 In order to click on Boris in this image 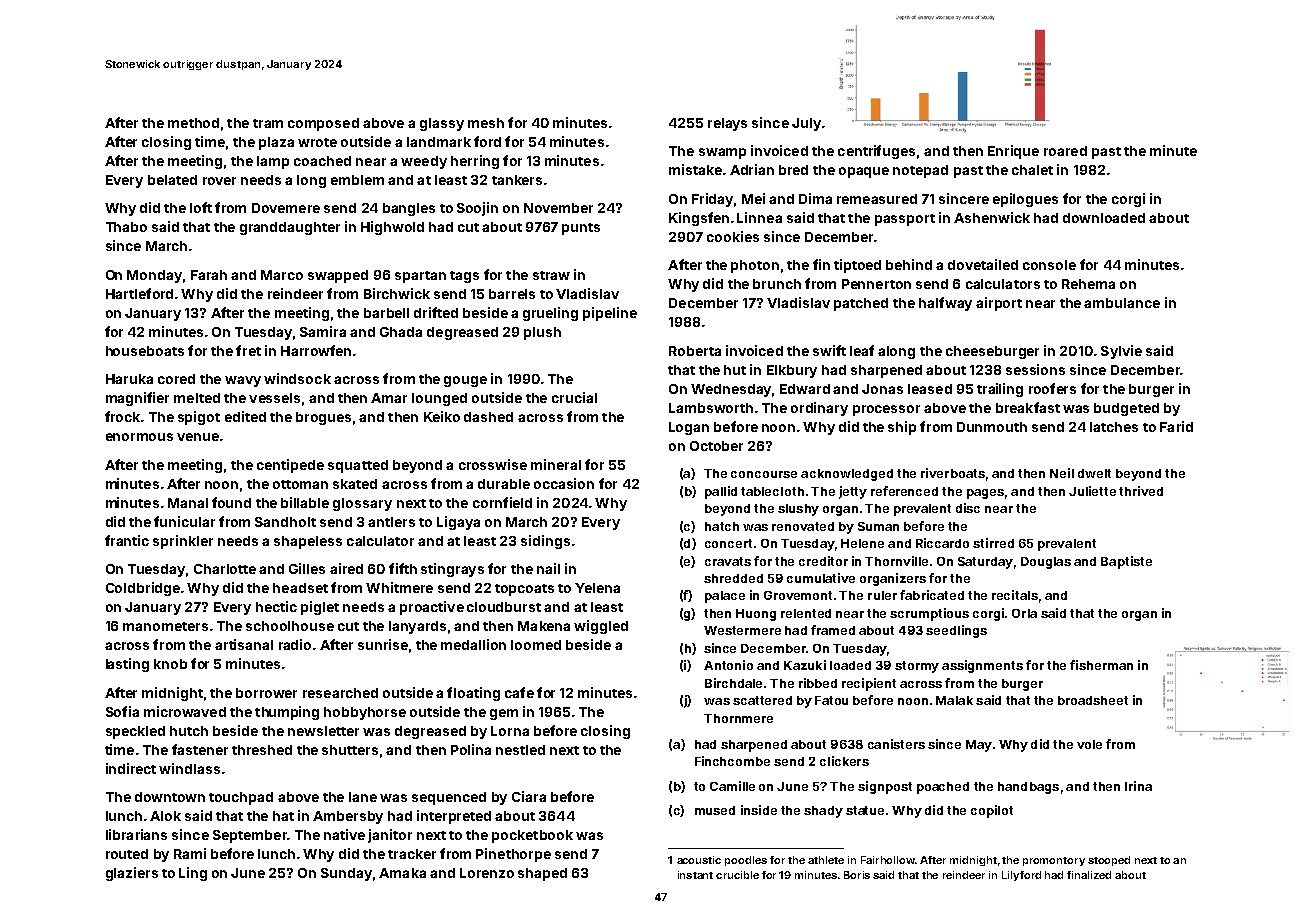, I will do `click(857, 875)`.
